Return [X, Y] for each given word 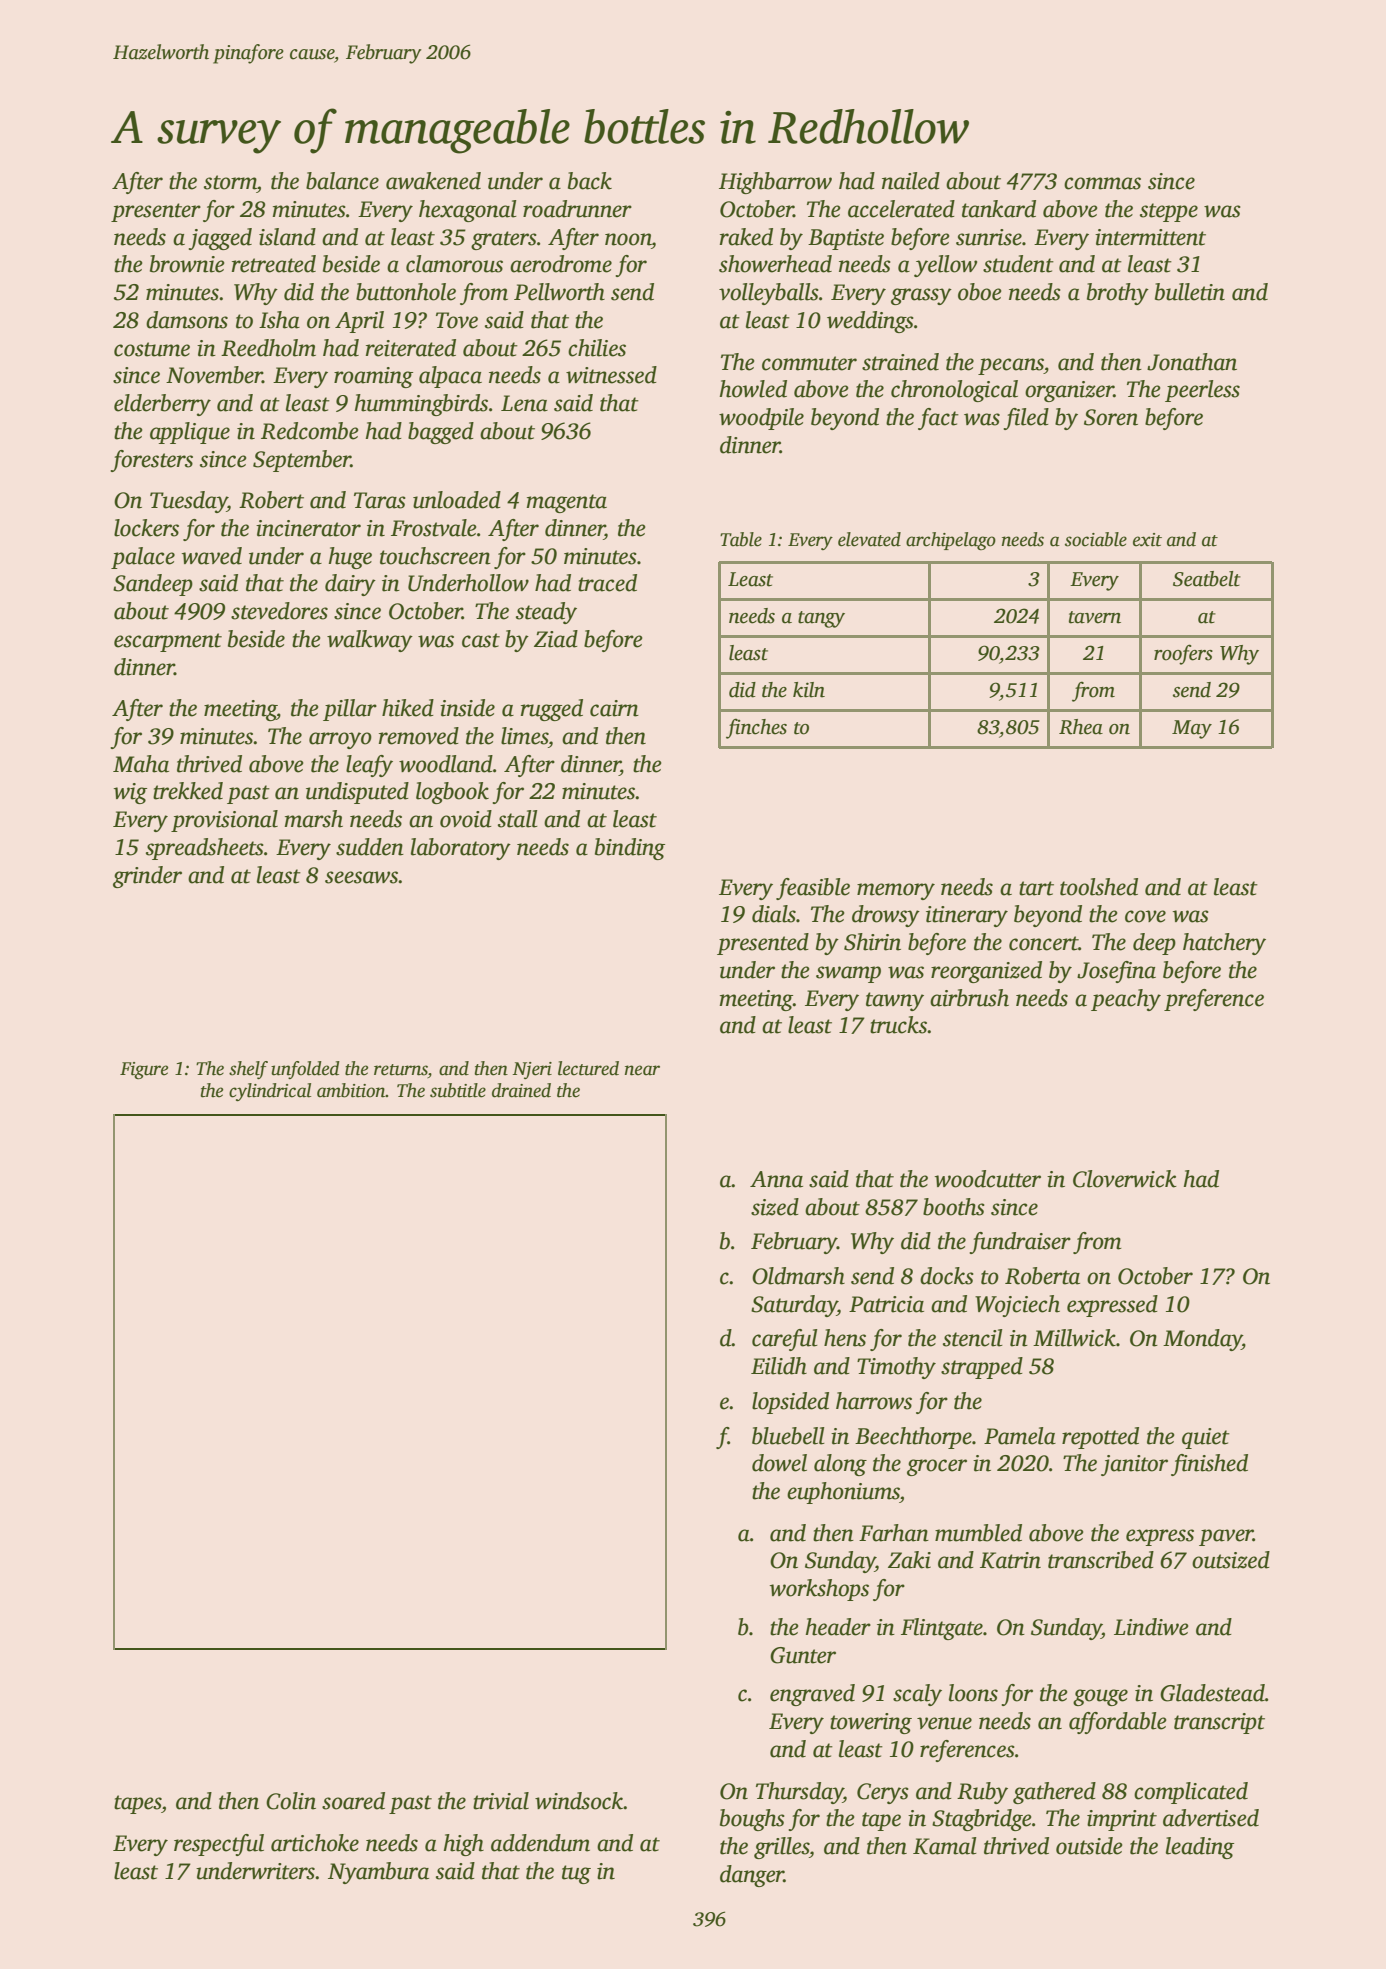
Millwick [1074, 1338]
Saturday [794, 1306]
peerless [1202, 391]
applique [190, 433]
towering [871, 1723]
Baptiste [846, 239]
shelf [248, 1070]
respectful [219, 1845]
